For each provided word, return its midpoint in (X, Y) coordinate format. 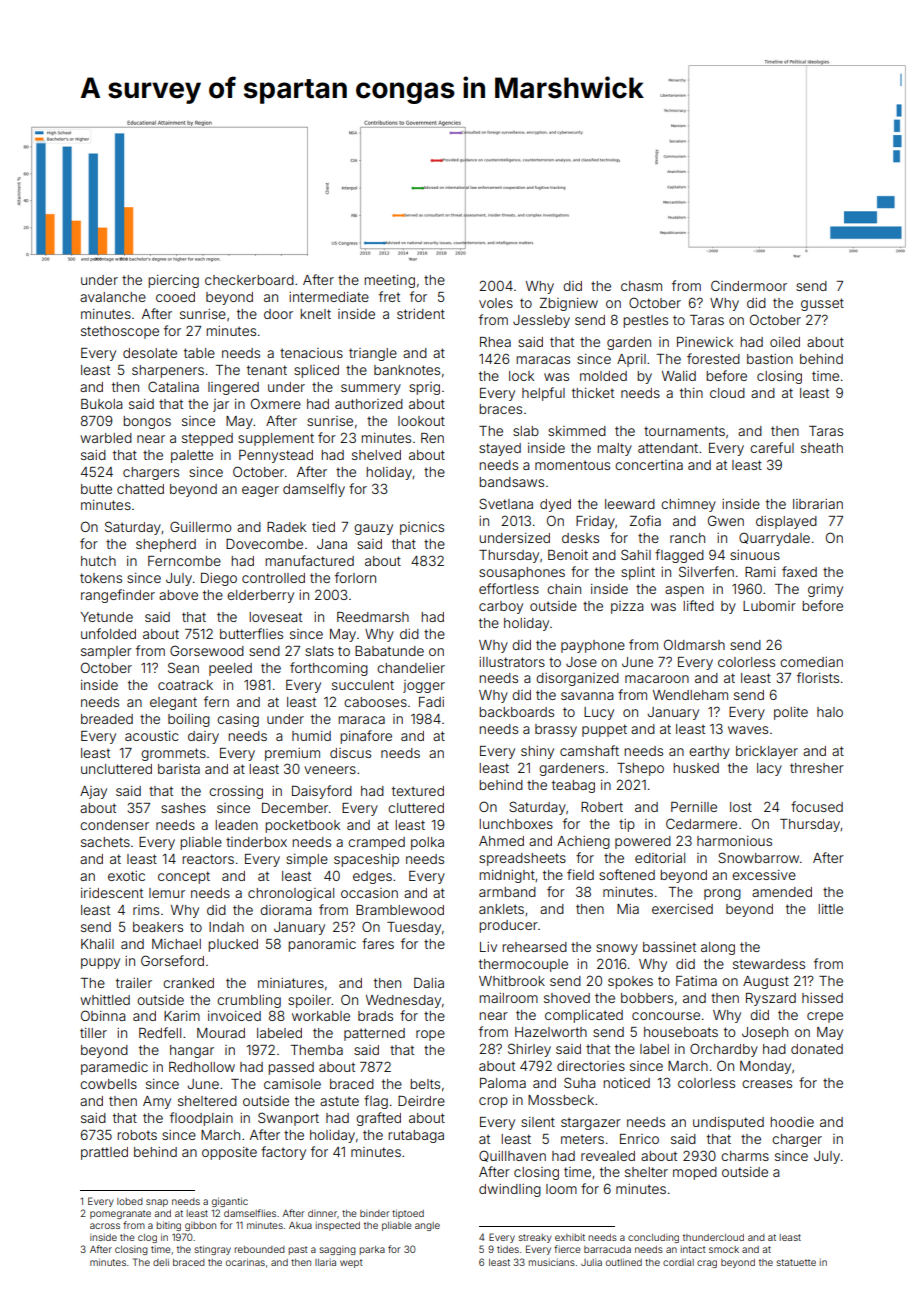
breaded (107, 719)
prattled (104, 1153)
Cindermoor (749, 285)
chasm (641, 286)
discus (350, 753)
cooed (175, 297)
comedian (811, 662)
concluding (653, 1238)
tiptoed (408, 1214)
